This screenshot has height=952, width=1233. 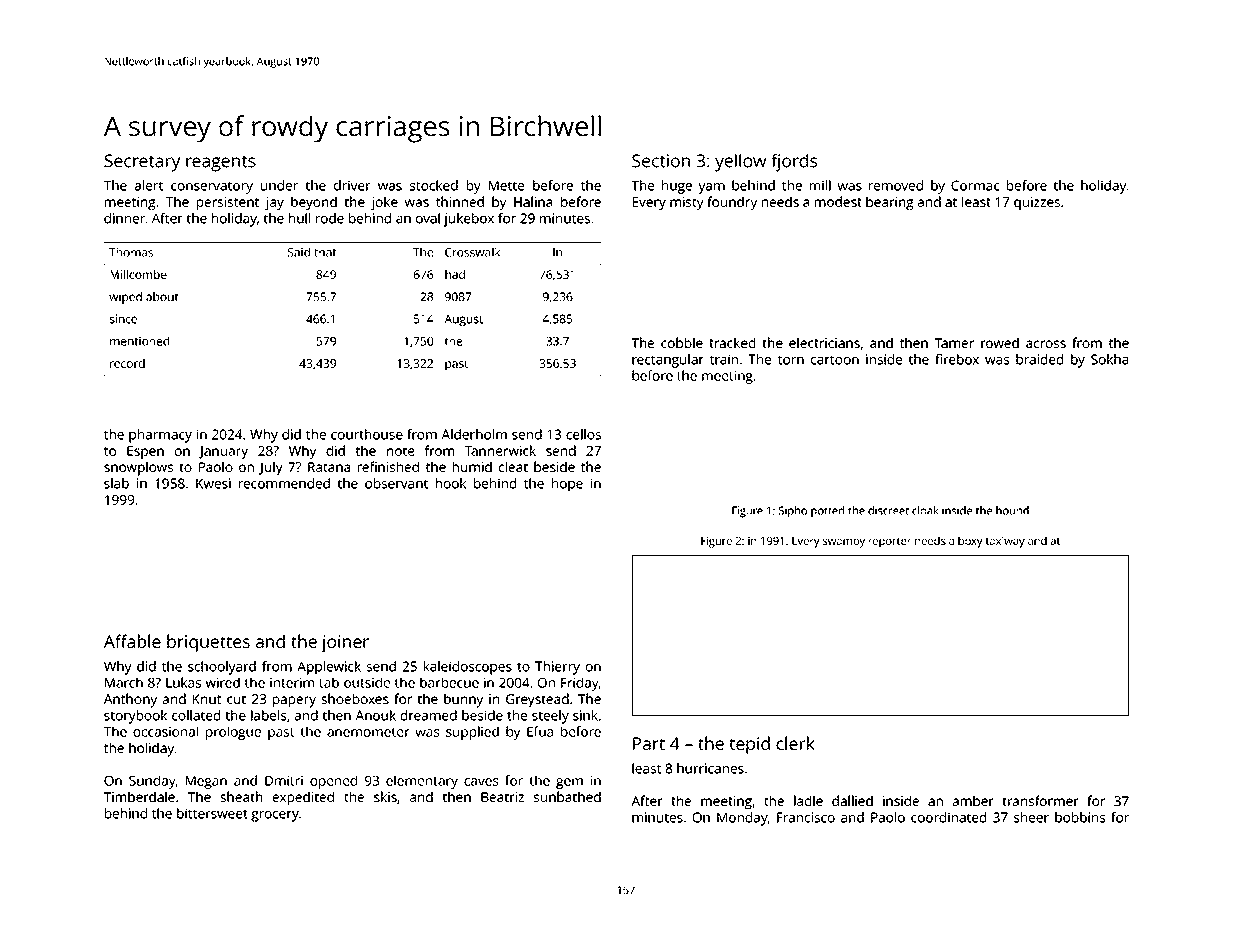 I want to click on hound, so click(x=1012, y=510).
